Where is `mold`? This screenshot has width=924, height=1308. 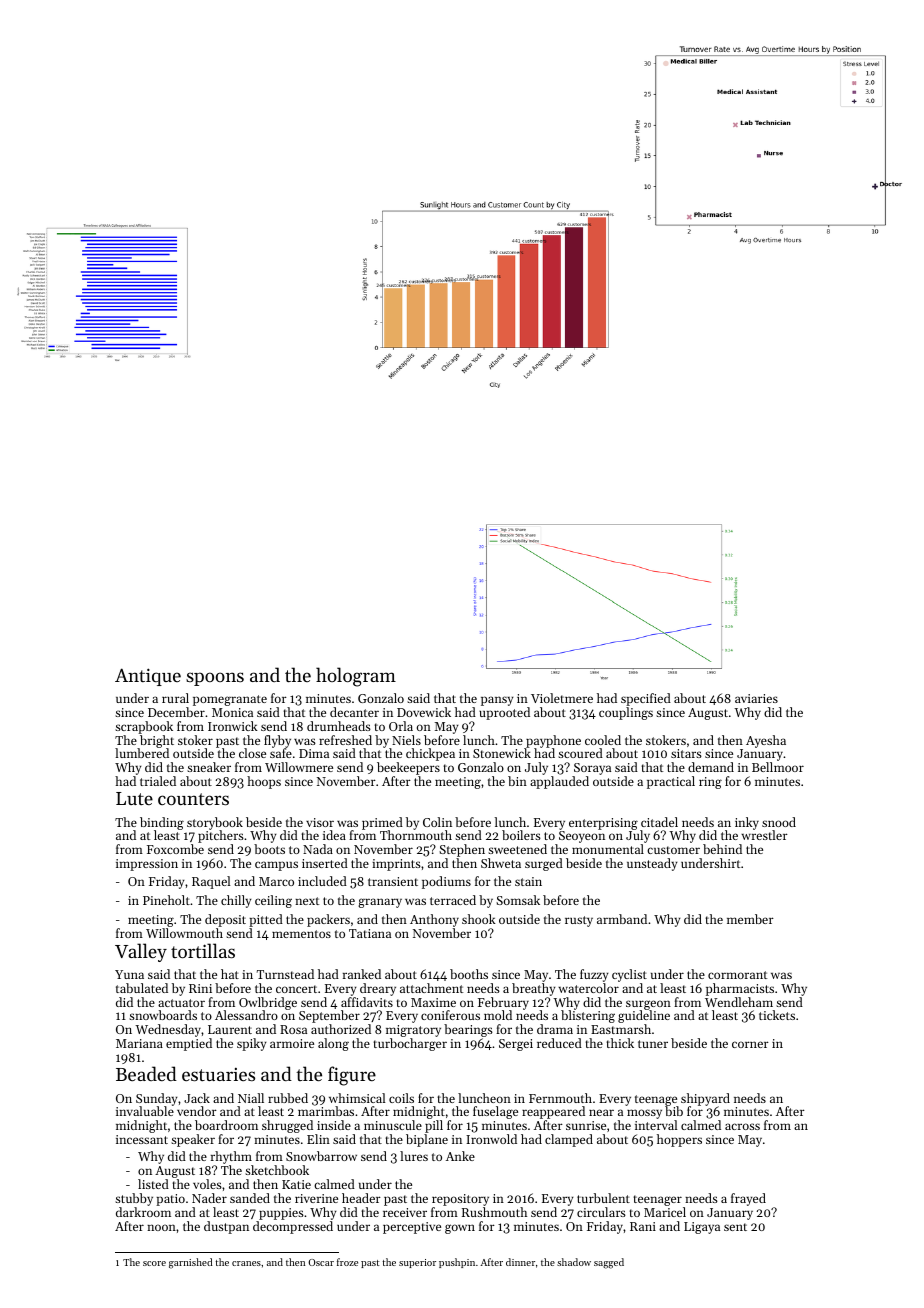
mold is located at coordinates (498, 1015).
